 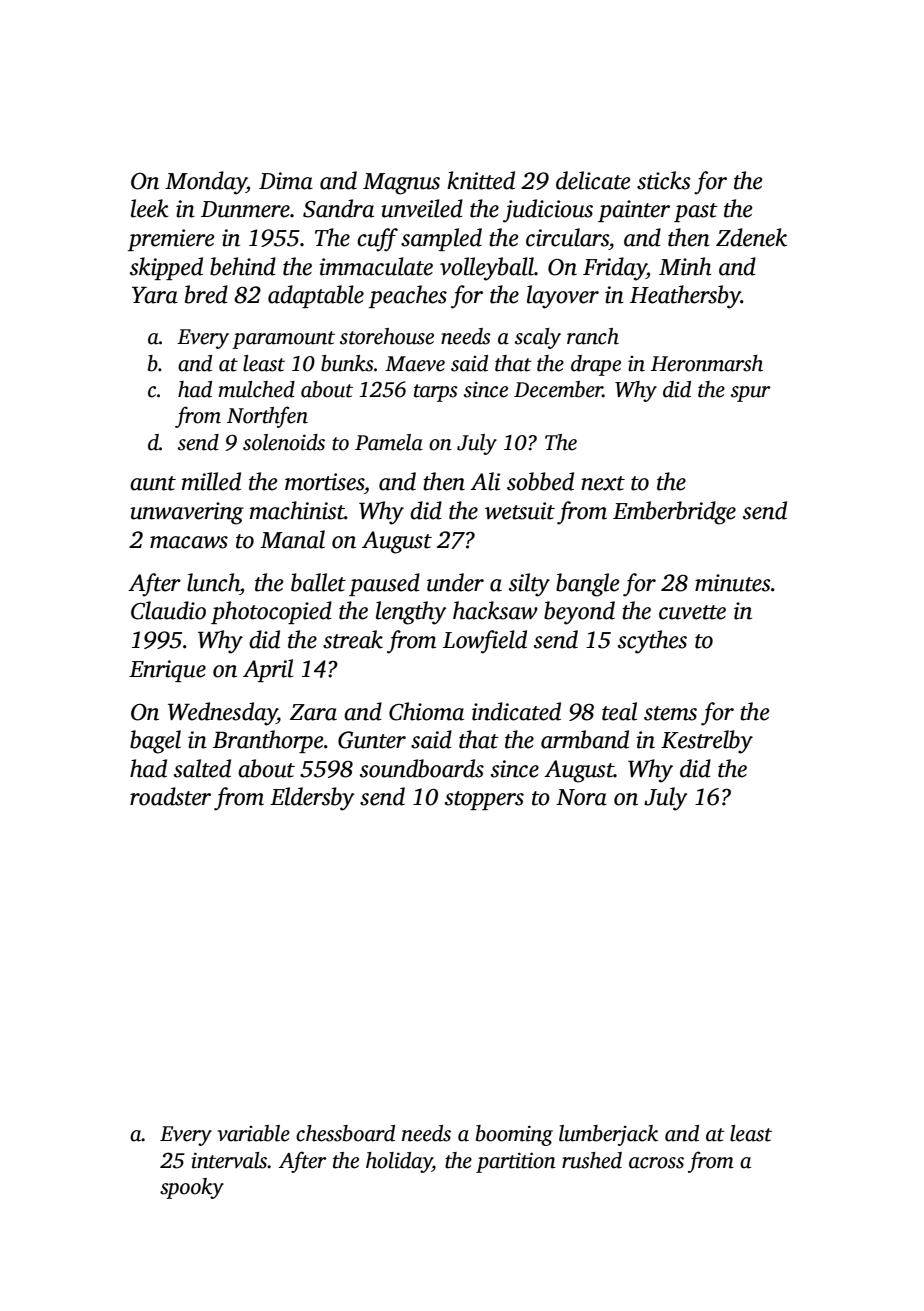 I want to click on Dima, so click(x=286, y=181).
